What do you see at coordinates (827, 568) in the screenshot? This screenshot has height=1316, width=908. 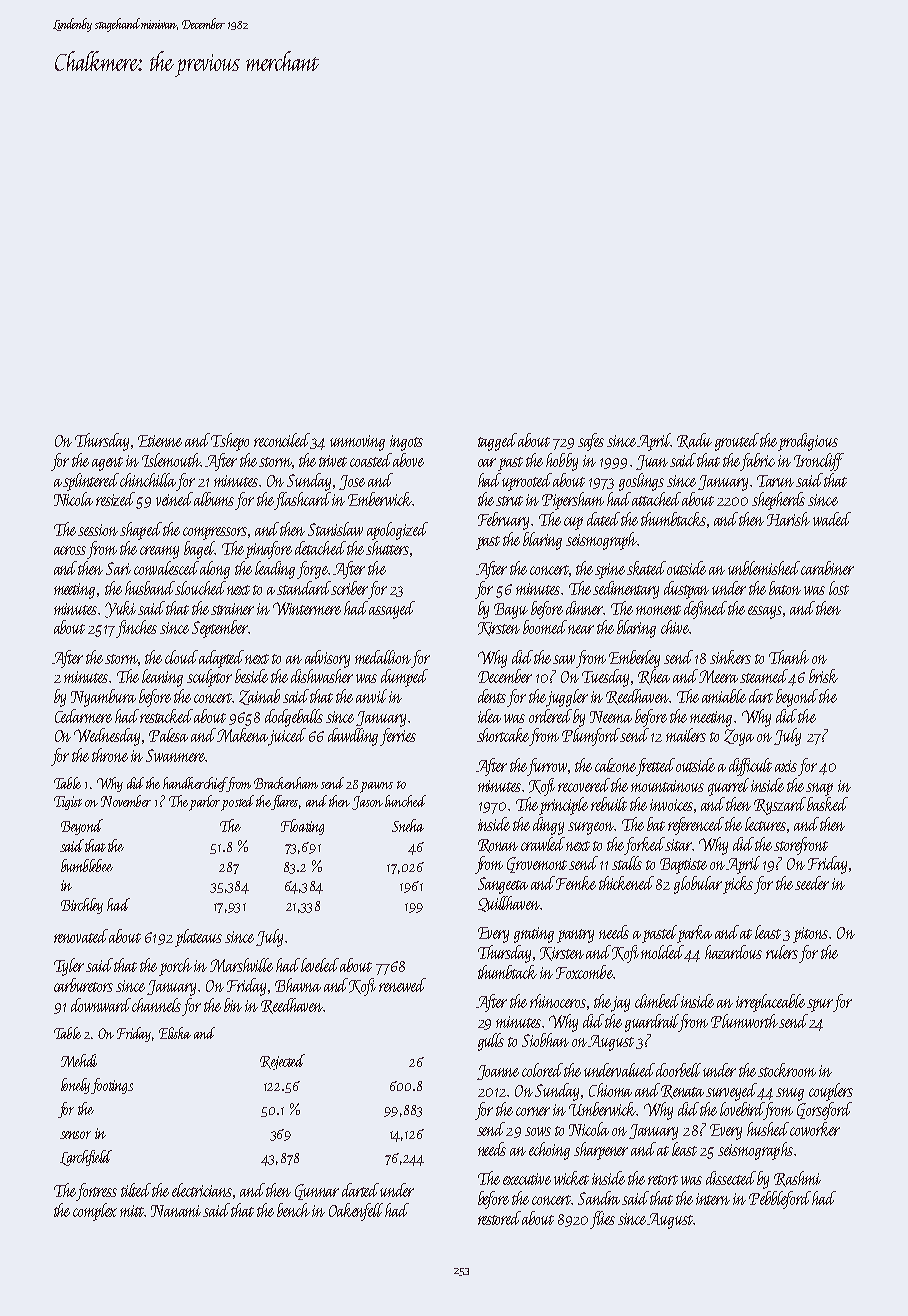 I see `carabiner` at bounding box center [827, 568].
